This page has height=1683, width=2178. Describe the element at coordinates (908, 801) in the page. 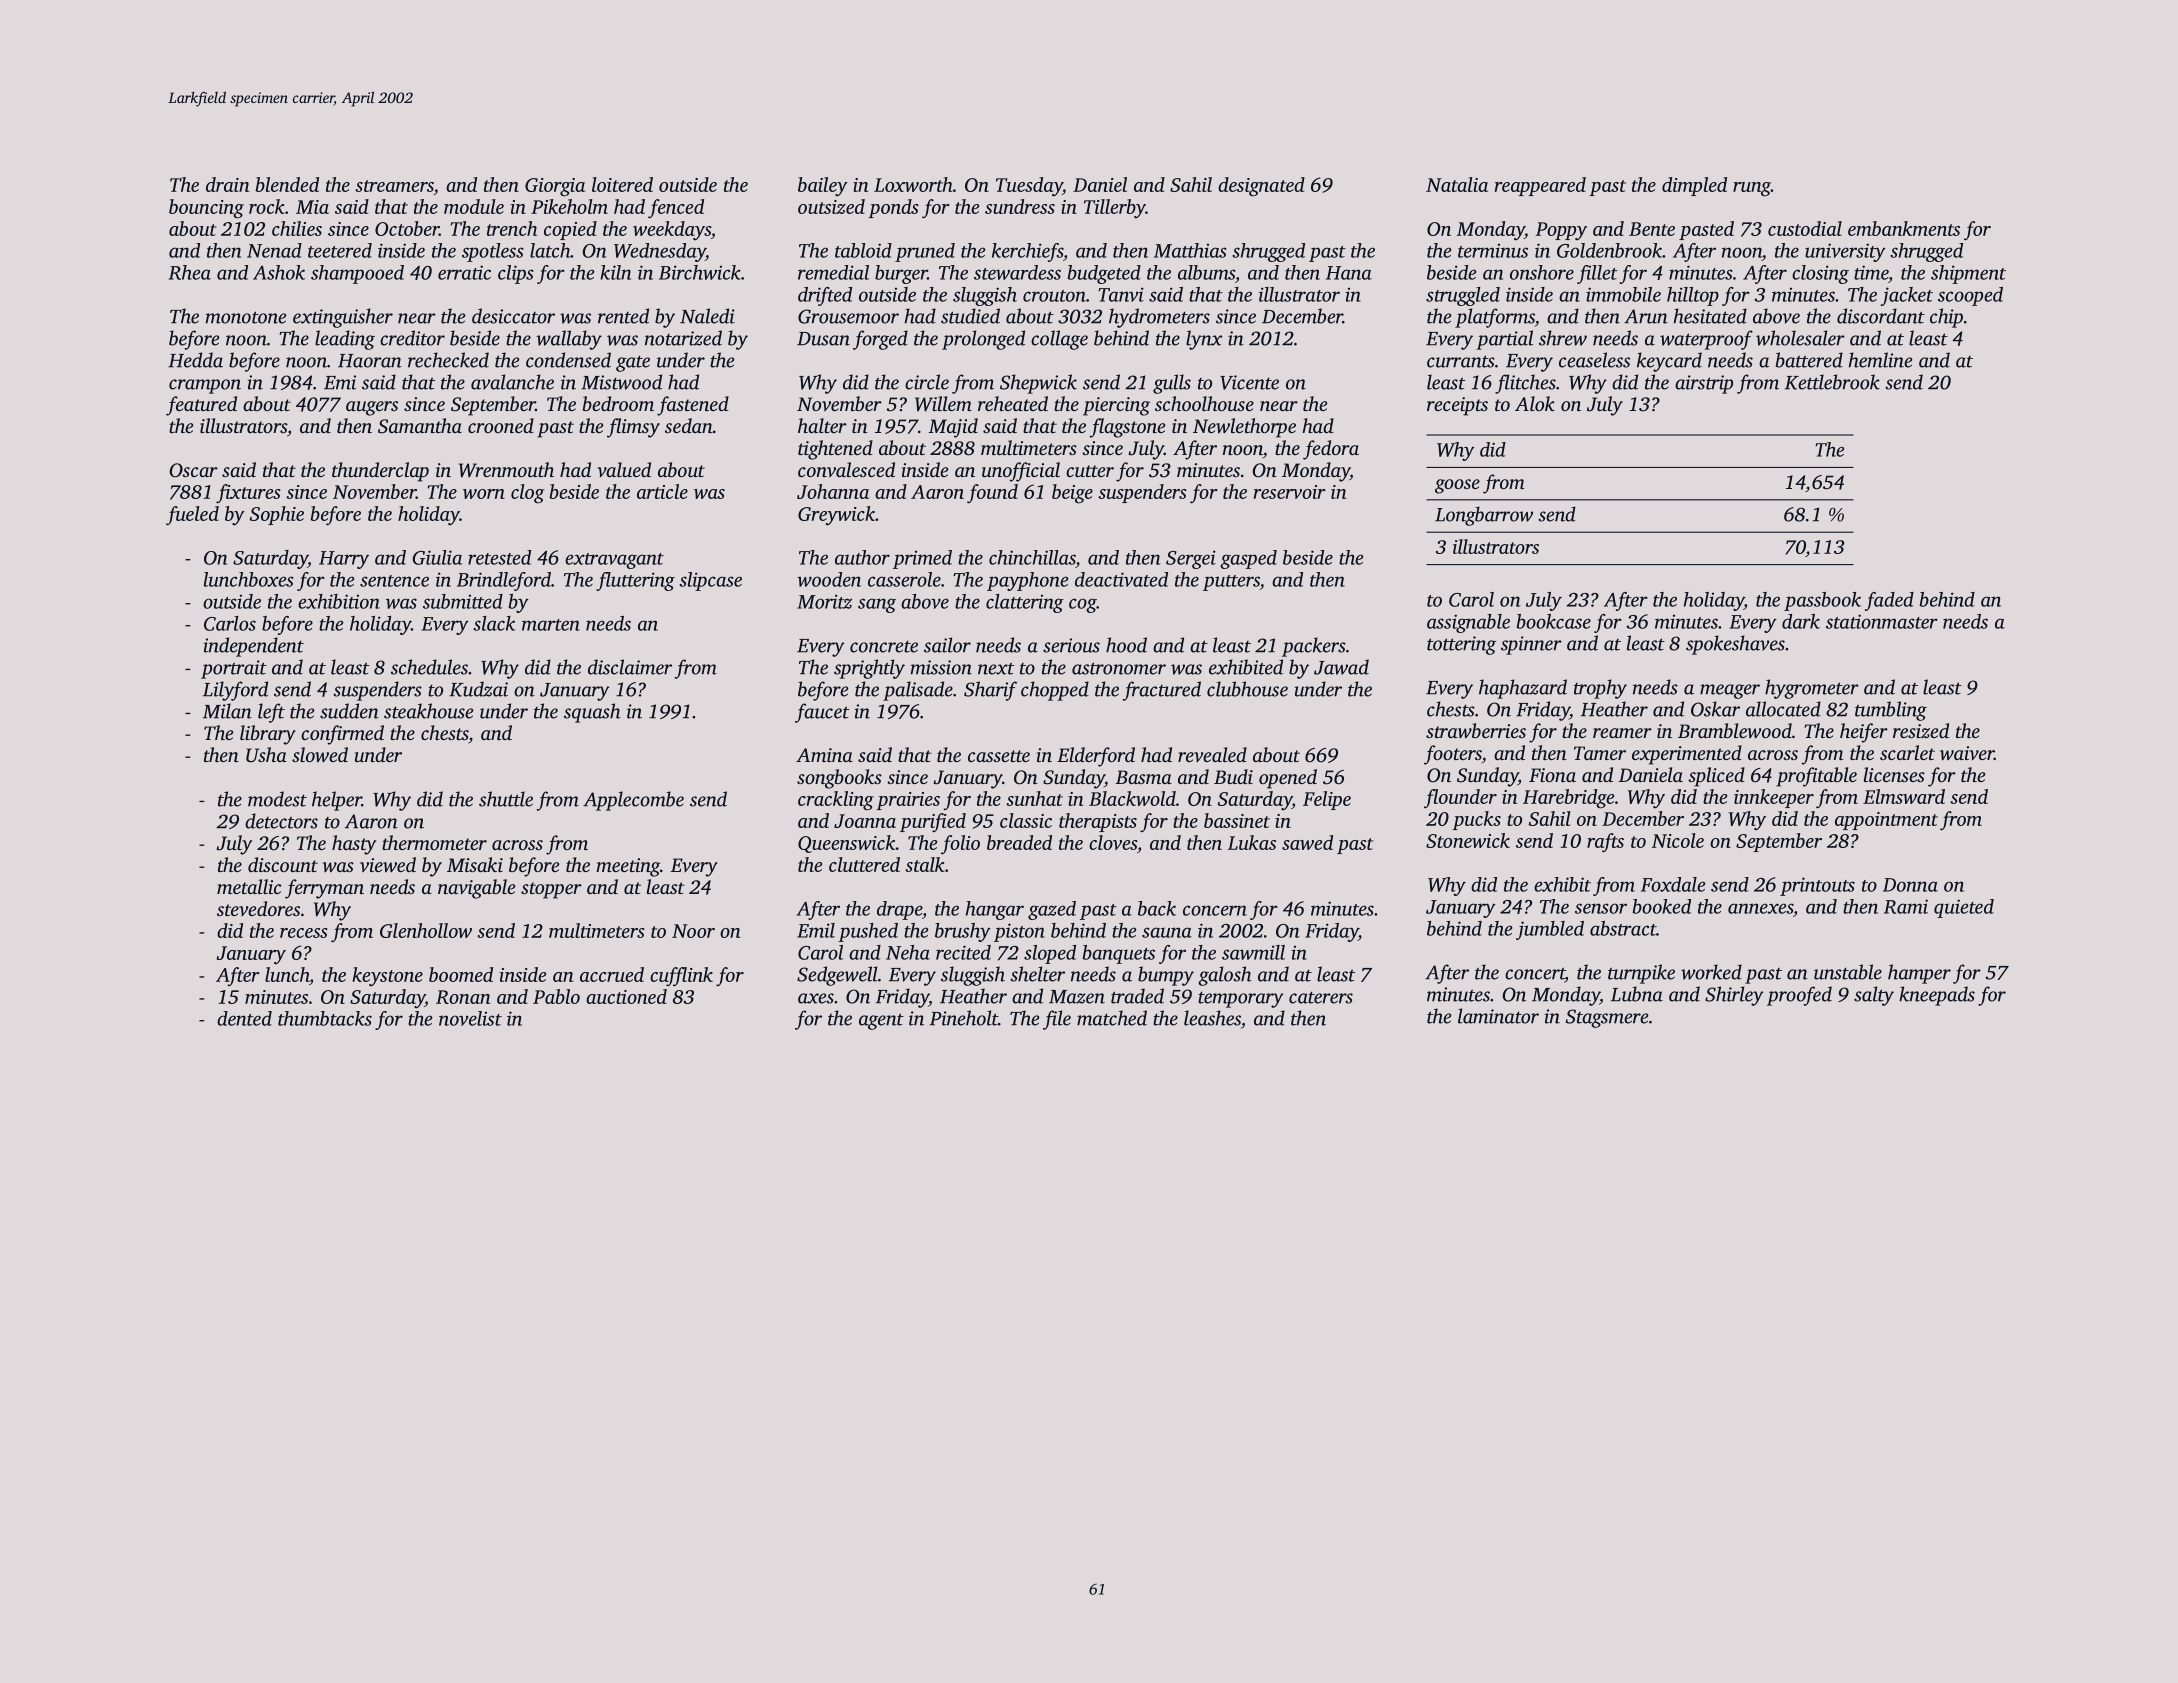

I see `prairies` at that location.
